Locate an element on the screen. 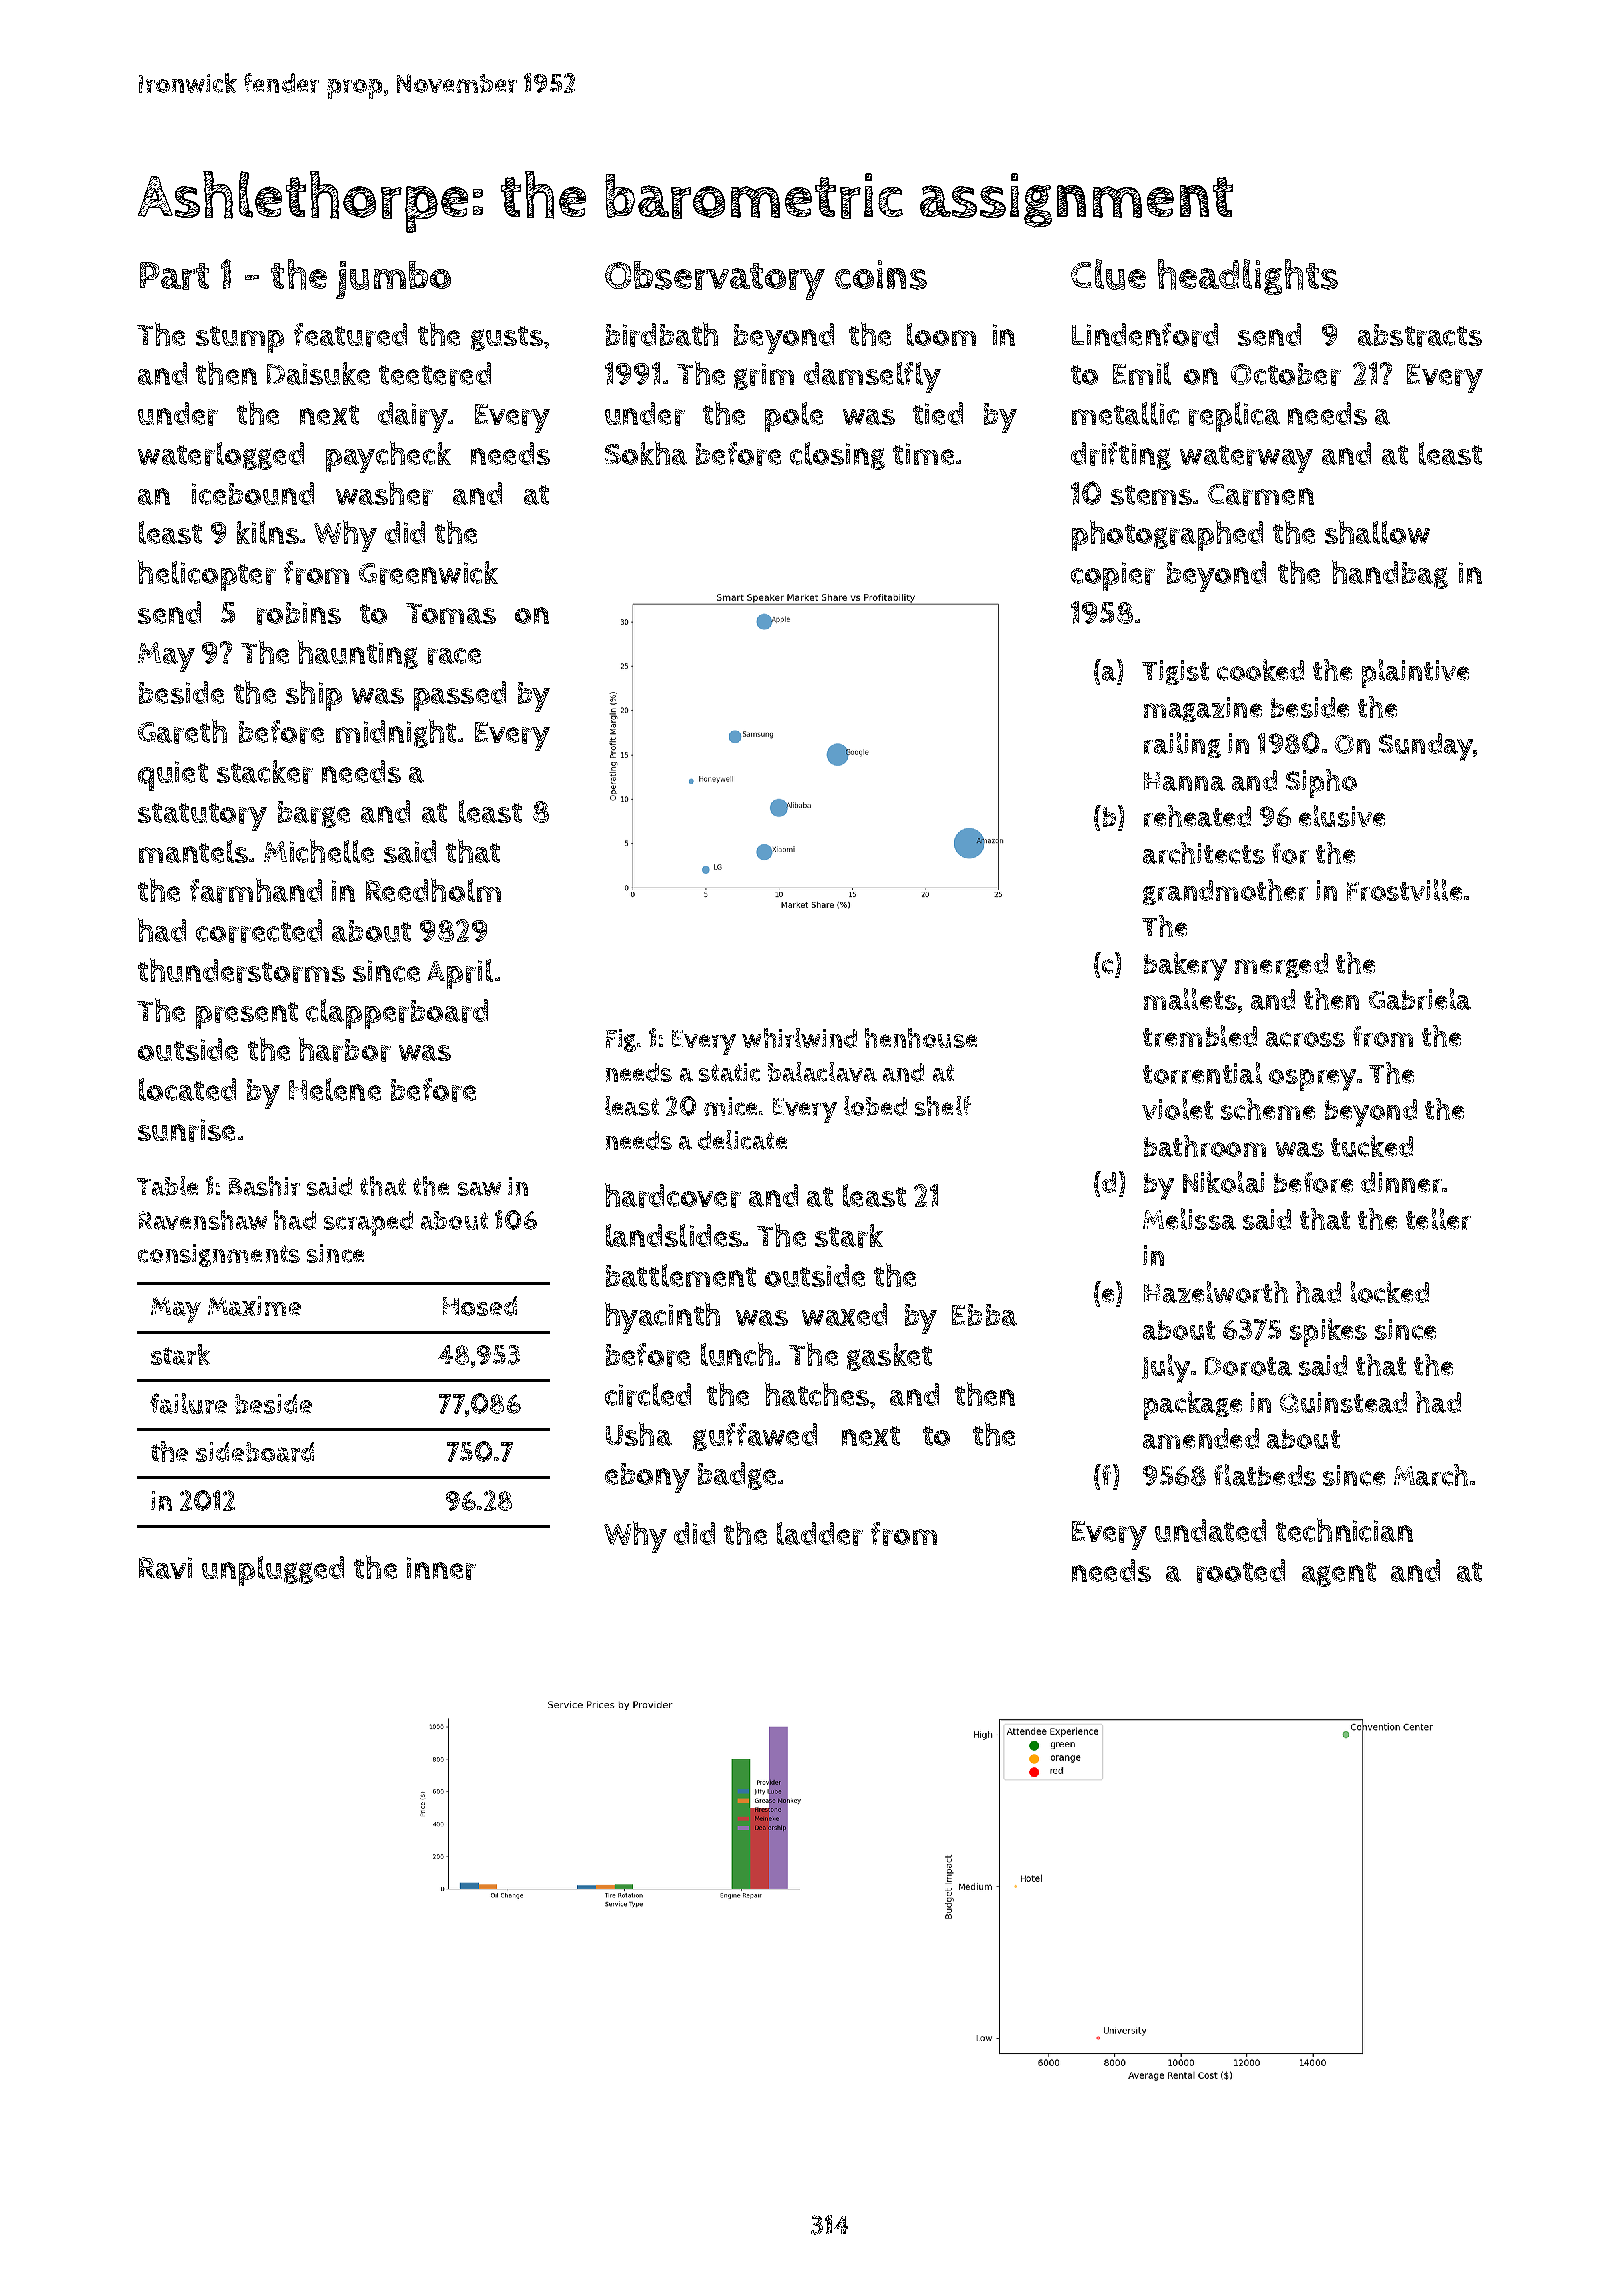 This screenshot has width=1620, height=2292. hardcover is located at coordinates (673, 1195).
